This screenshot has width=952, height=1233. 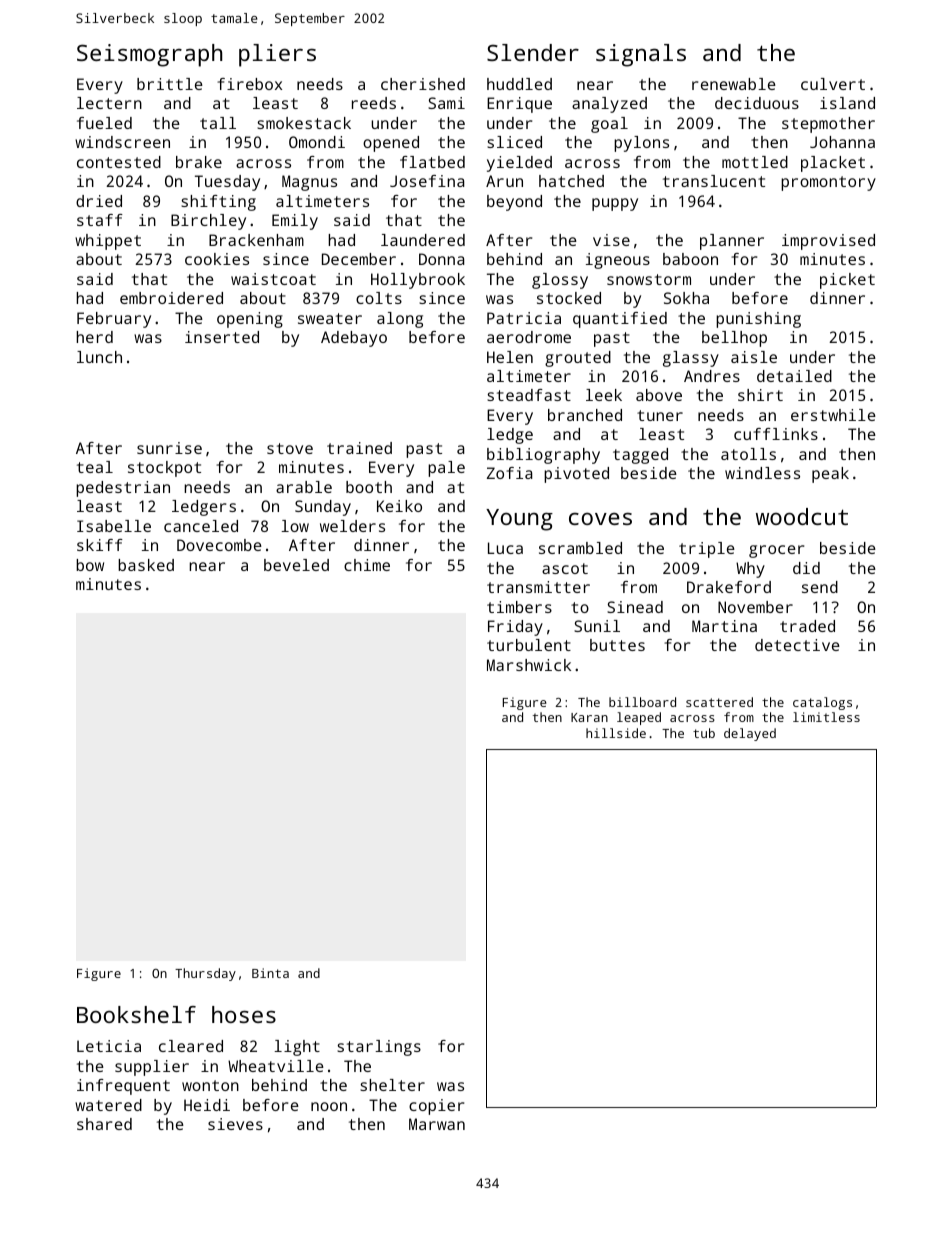 What do you see at coordinates (533, 52) in the screenshot?
I see `Slender` at bounding box center [533, 52].
